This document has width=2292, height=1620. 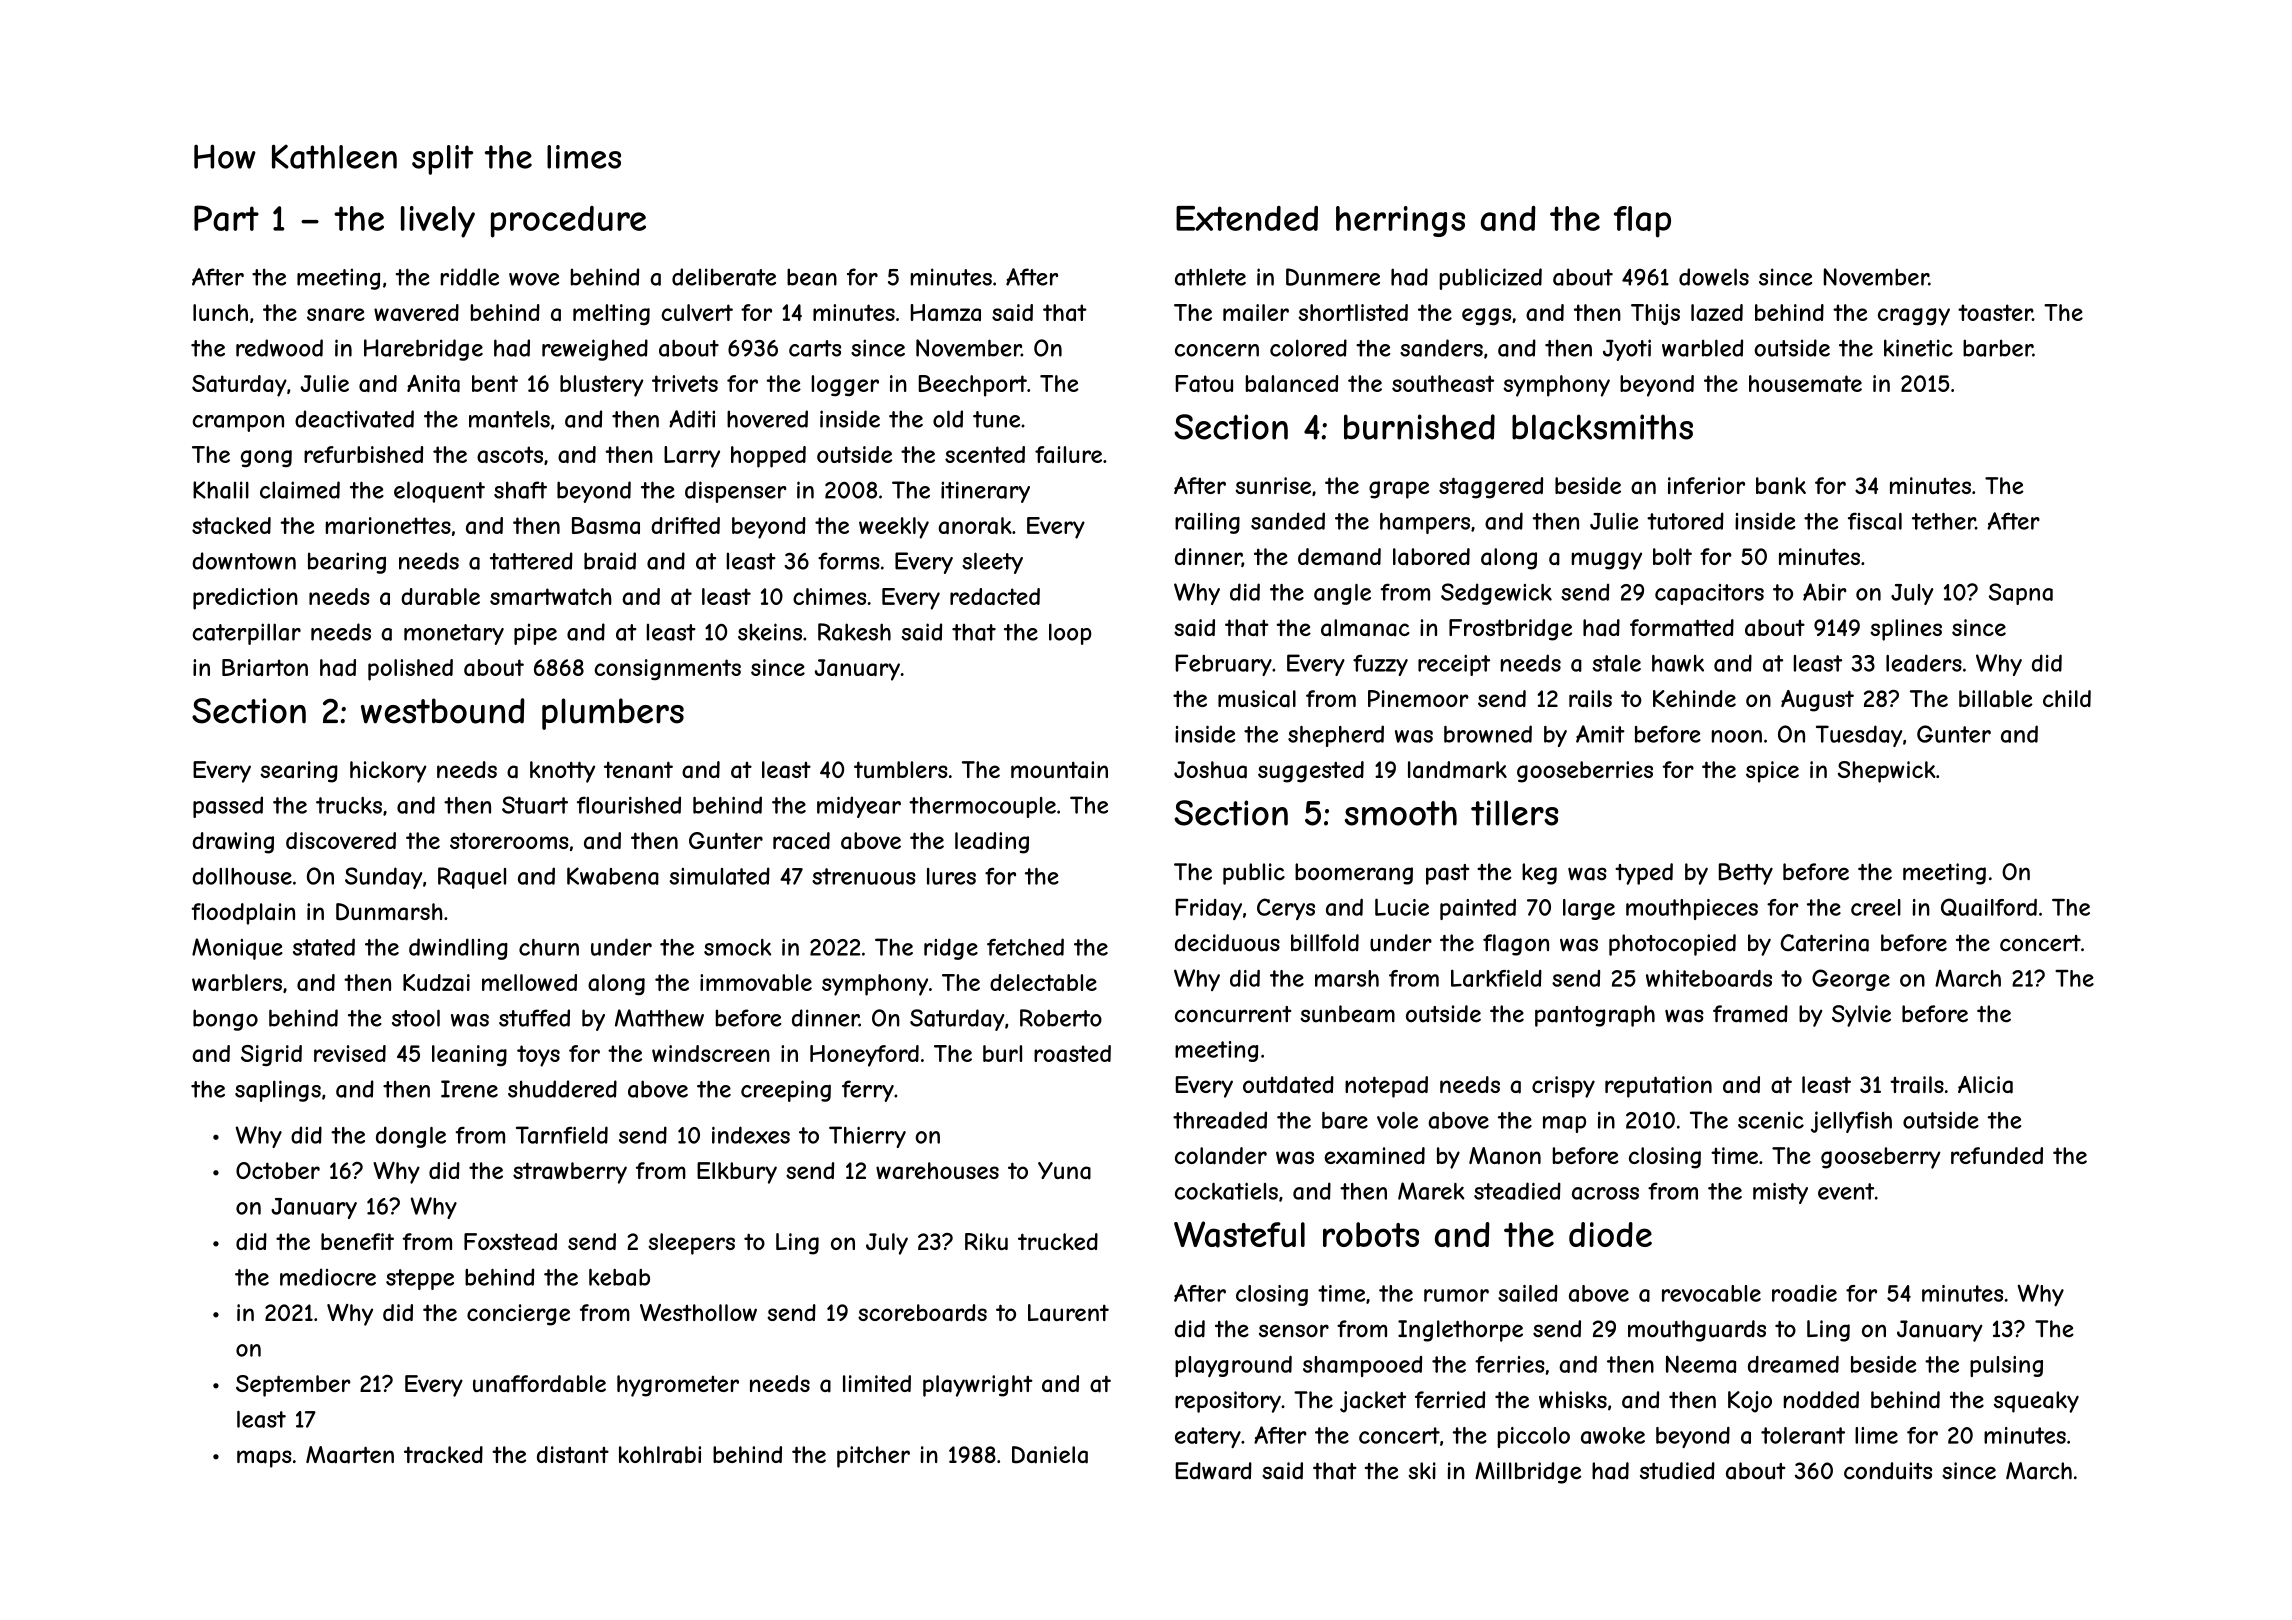 I want to click on drawing, so click(x=233, y=843).
